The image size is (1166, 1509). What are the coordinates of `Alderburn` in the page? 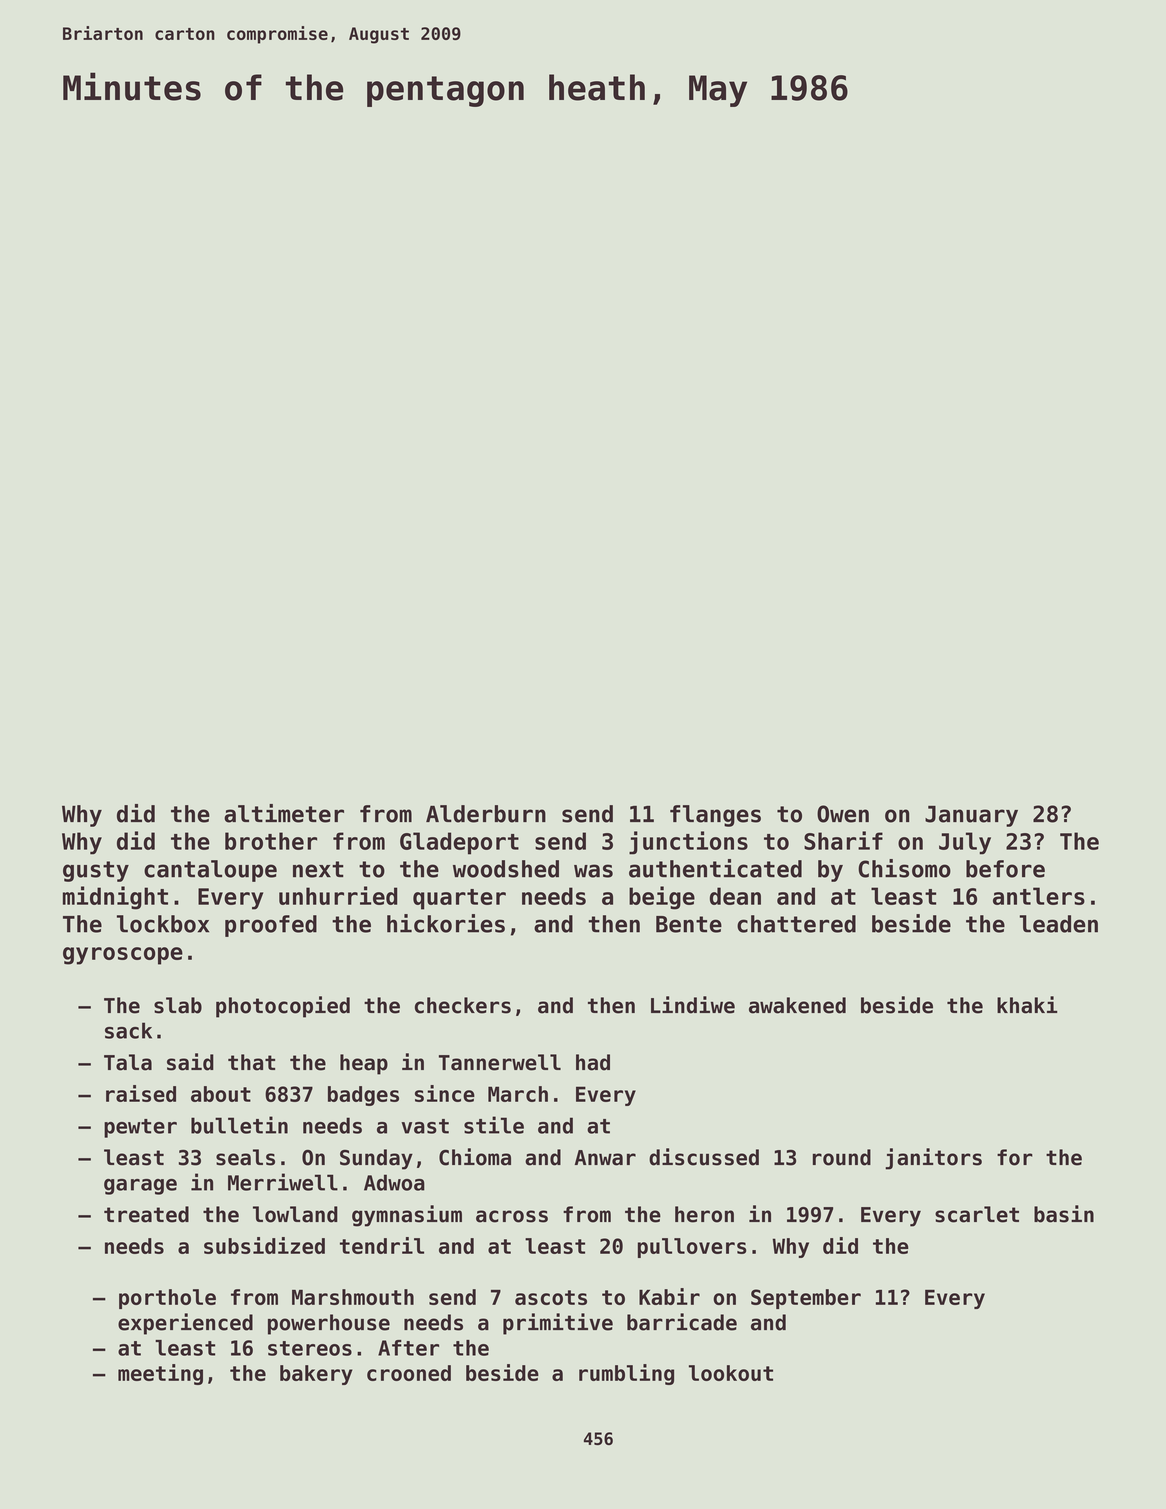 It's located at (486, 814).
